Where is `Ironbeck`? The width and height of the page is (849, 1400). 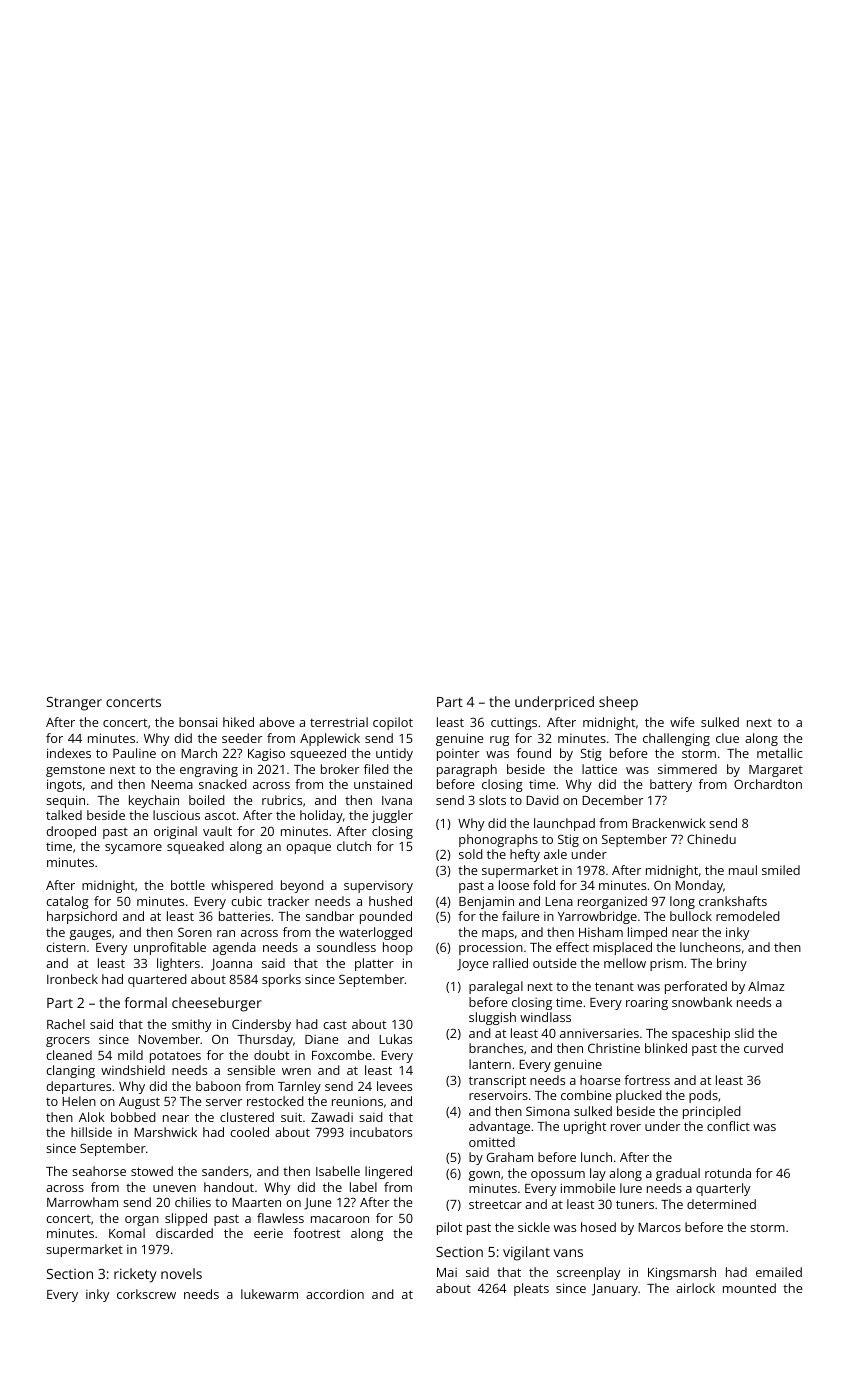
Ironbeck is located at coordinates (72, 979).
